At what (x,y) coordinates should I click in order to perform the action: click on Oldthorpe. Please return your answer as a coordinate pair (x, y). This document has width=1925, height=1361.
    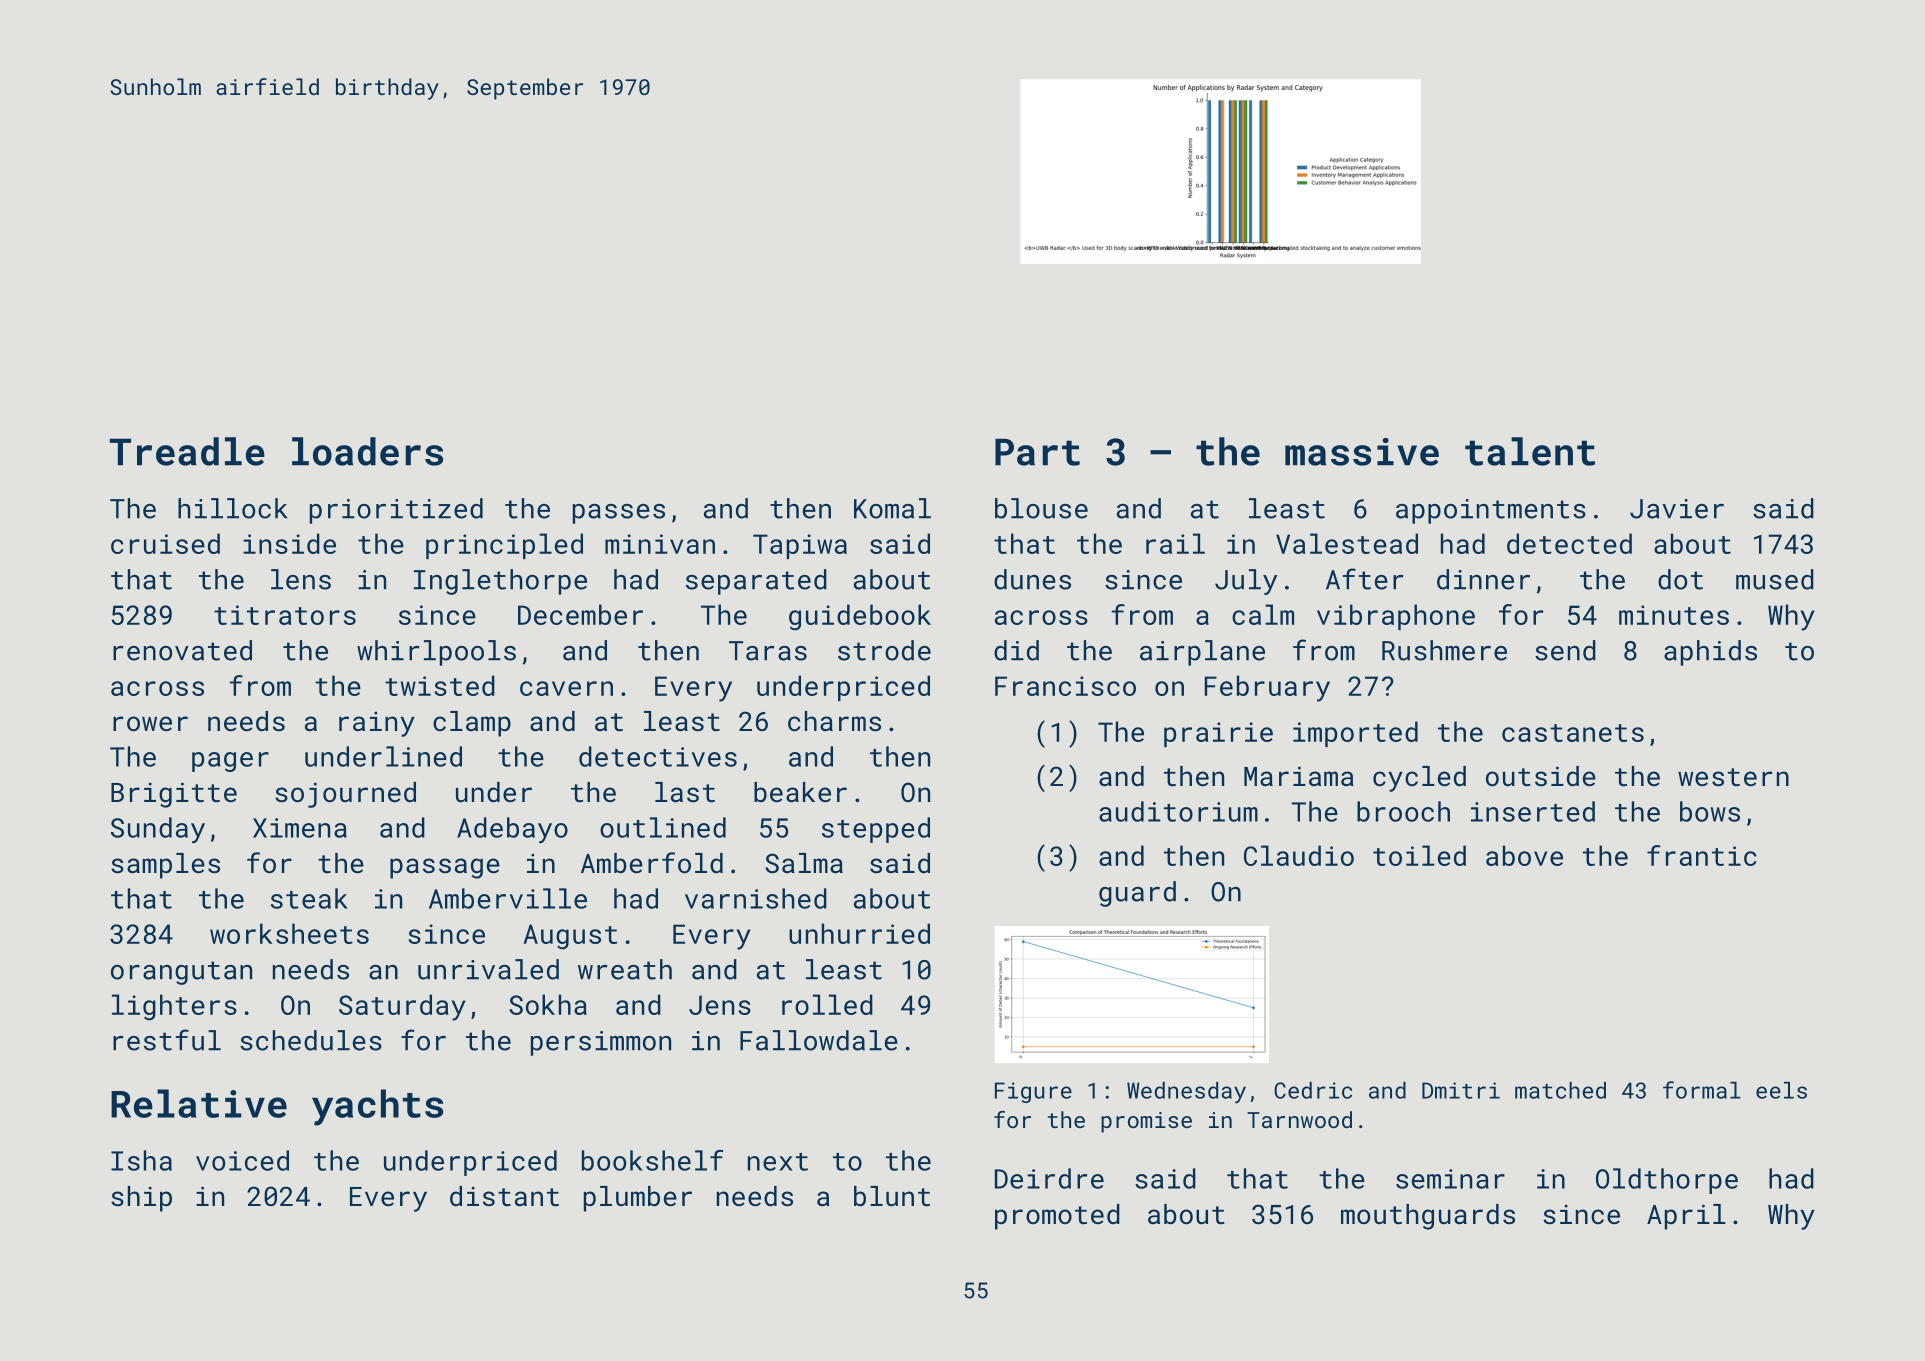
    Looking at the image, I should click on (1667, 1181).
